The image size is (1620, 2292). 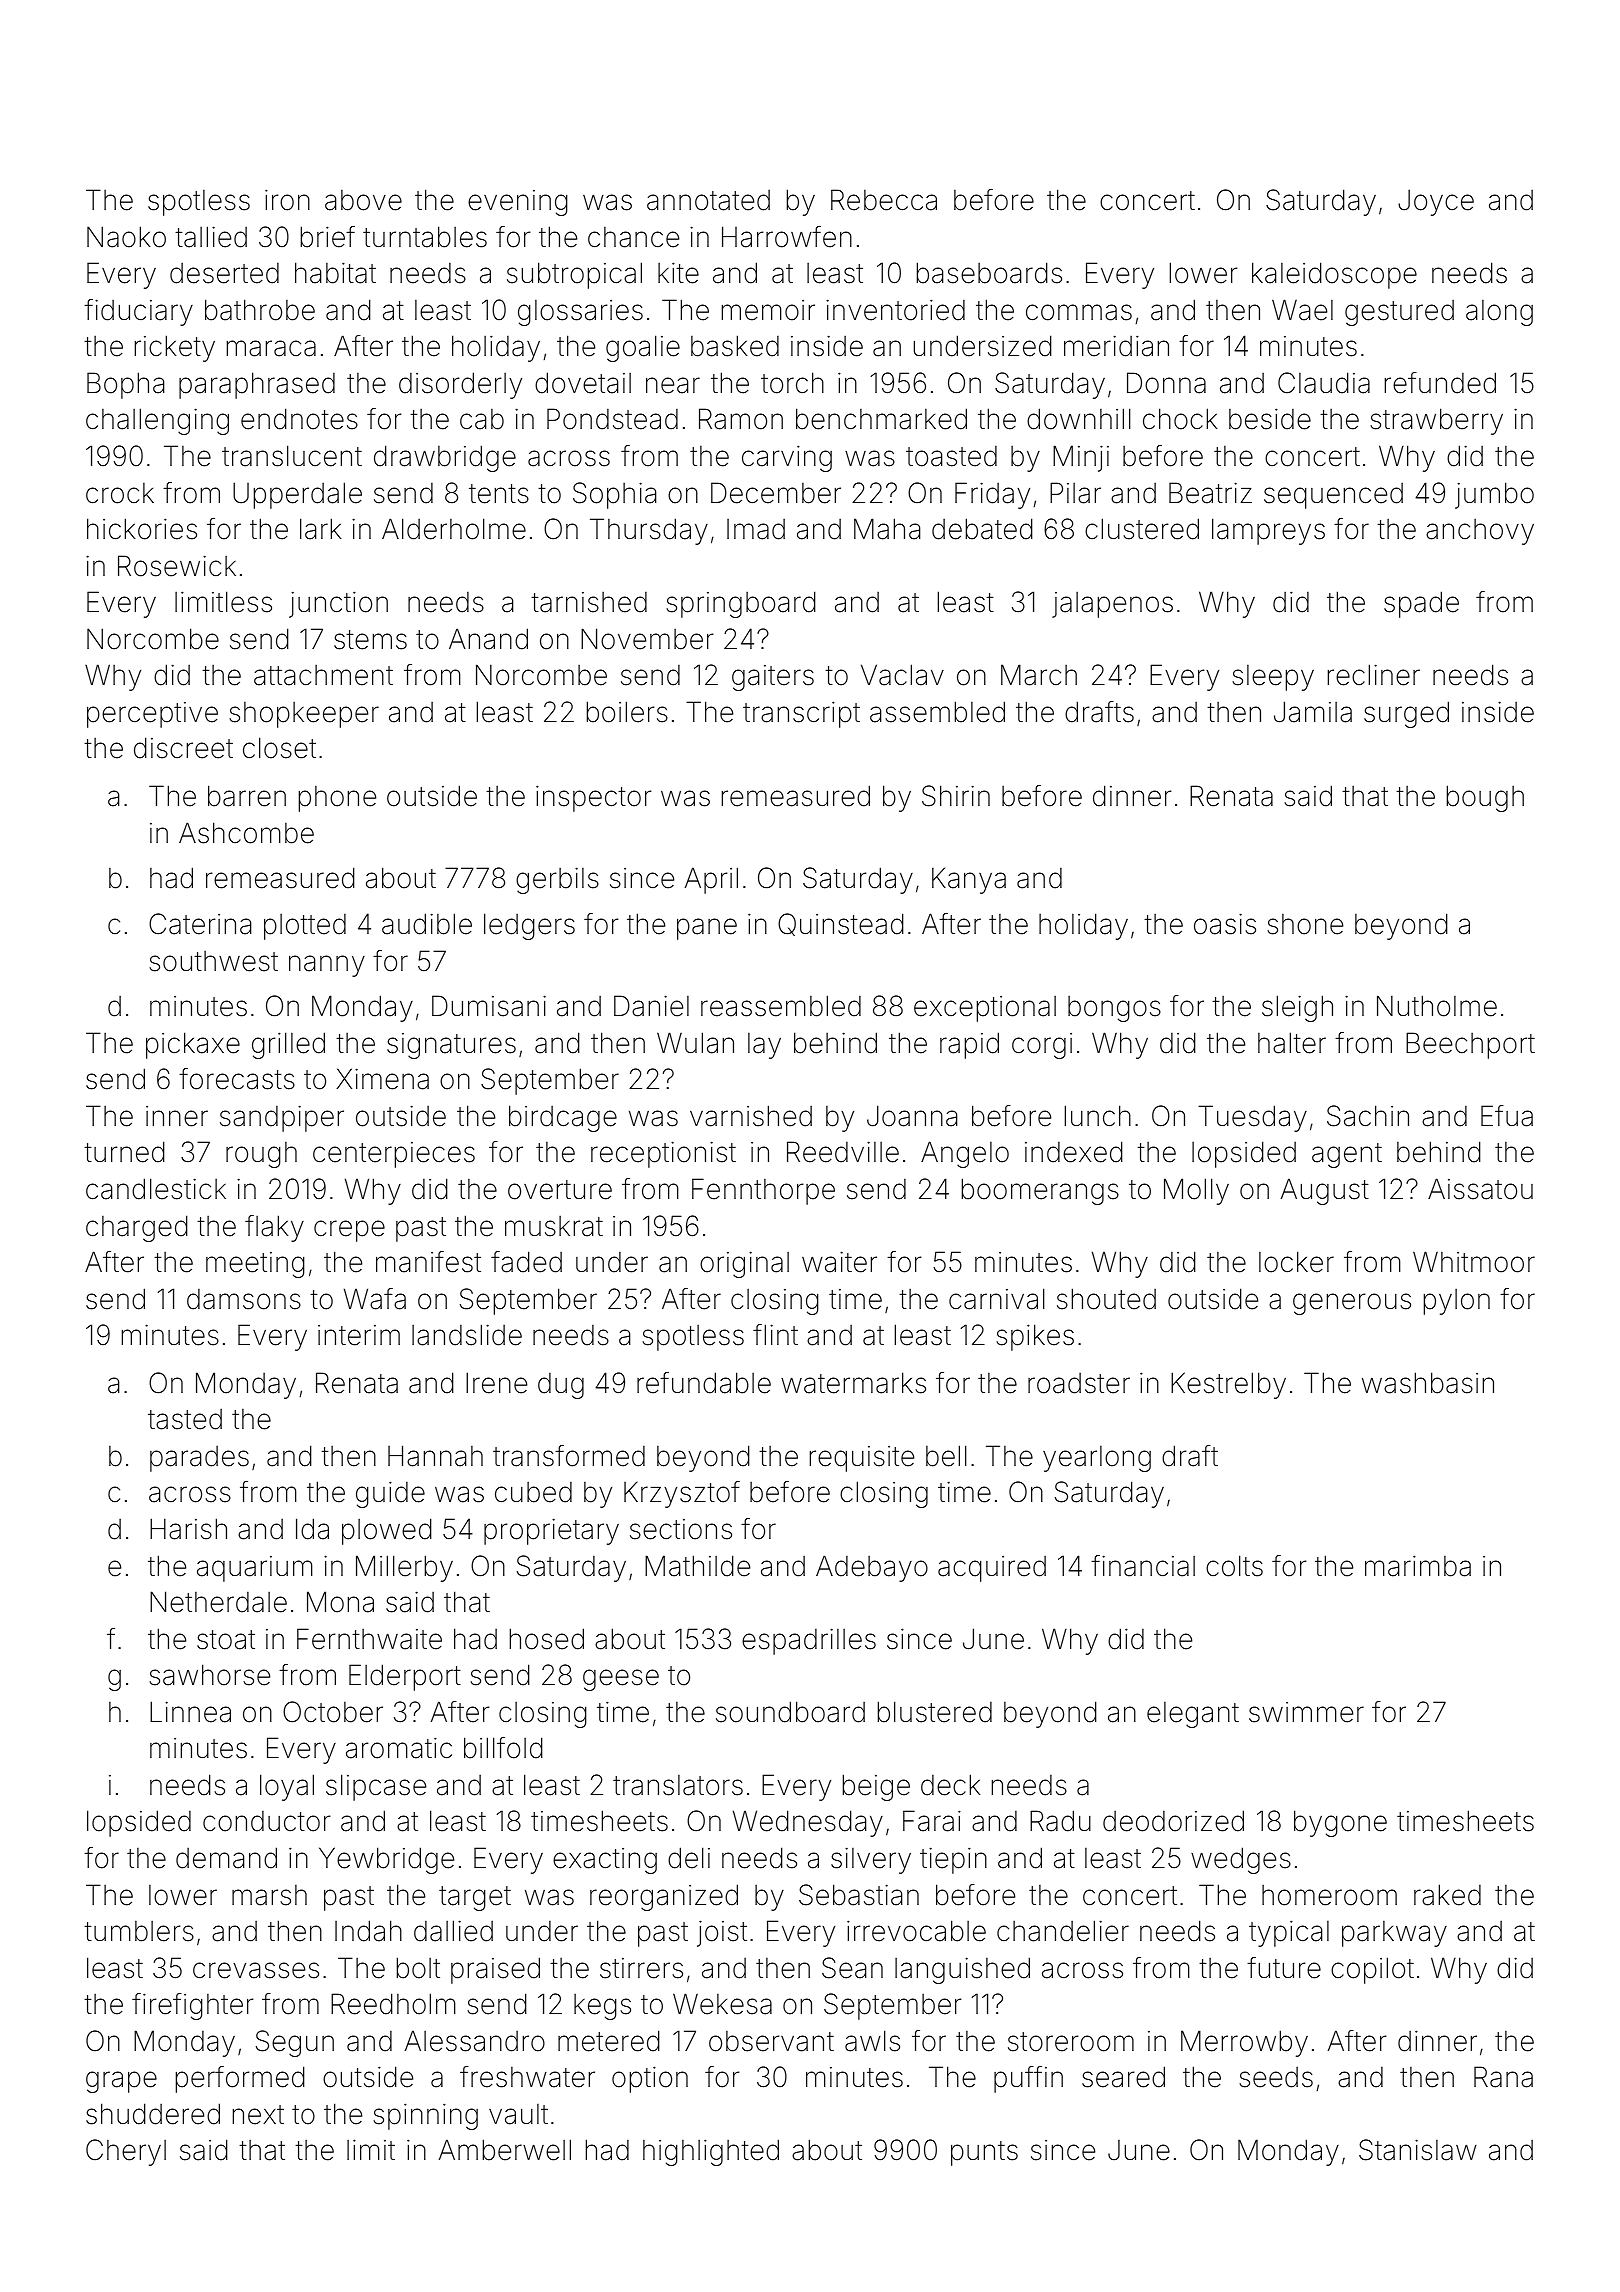 I want to click on raked, so click(x=1447, y=1895).
